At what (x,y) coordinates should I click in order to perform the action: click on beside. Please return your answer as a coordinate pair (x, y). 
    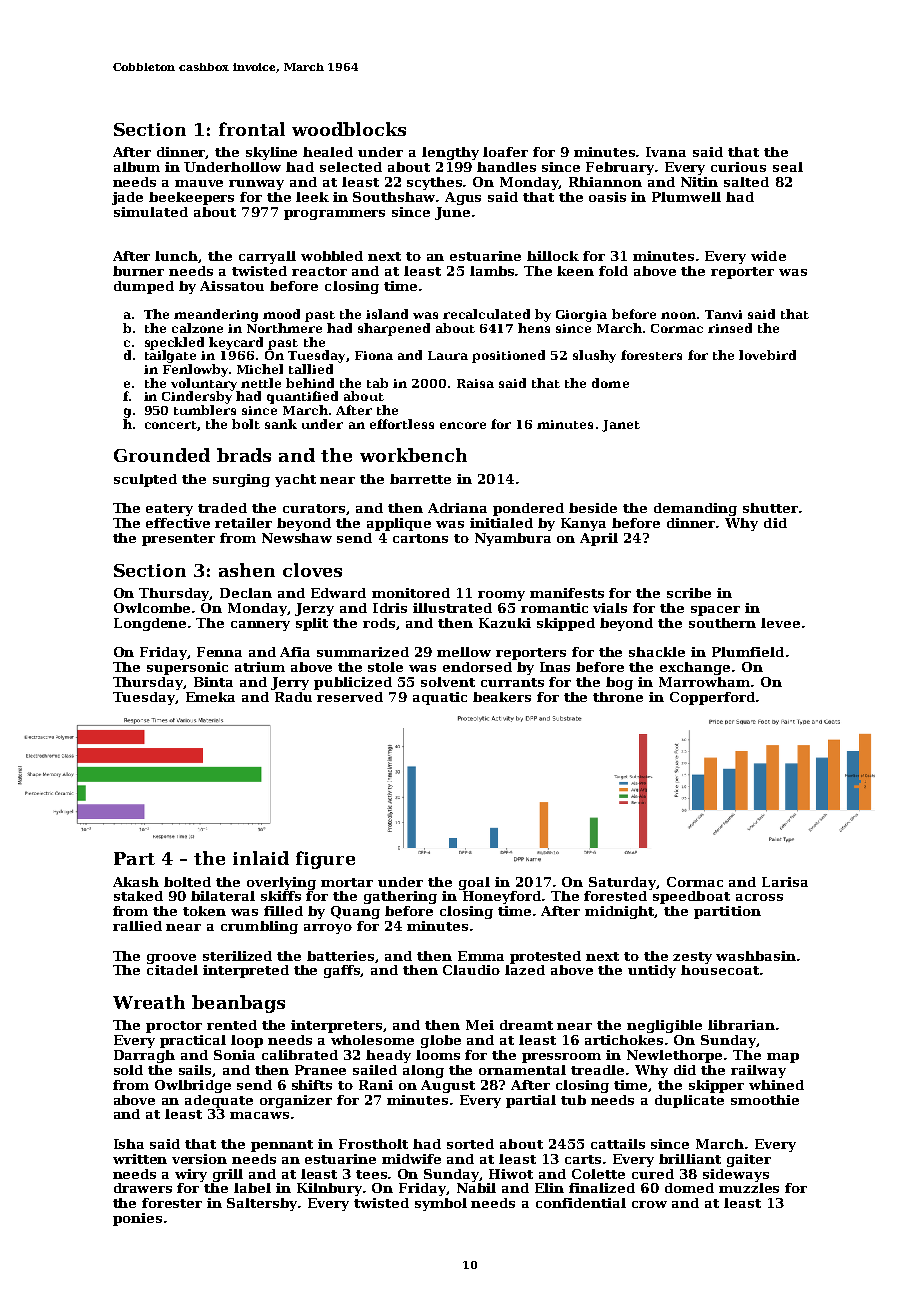
    Looking at the image, I should click on (593, 508).
